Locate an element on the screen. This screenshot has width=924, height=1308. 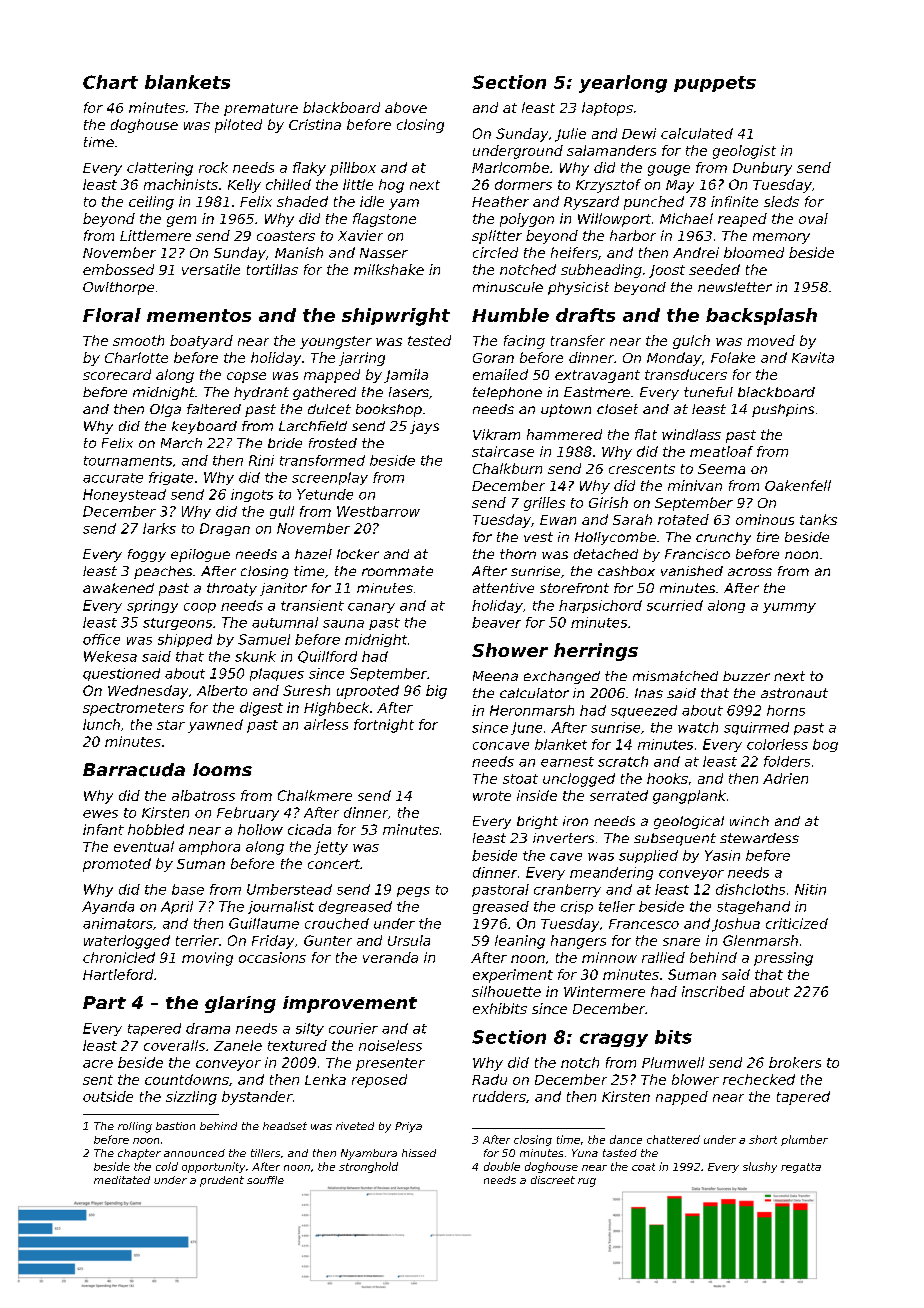
stronghold is located at coordinates (368, 1167).
